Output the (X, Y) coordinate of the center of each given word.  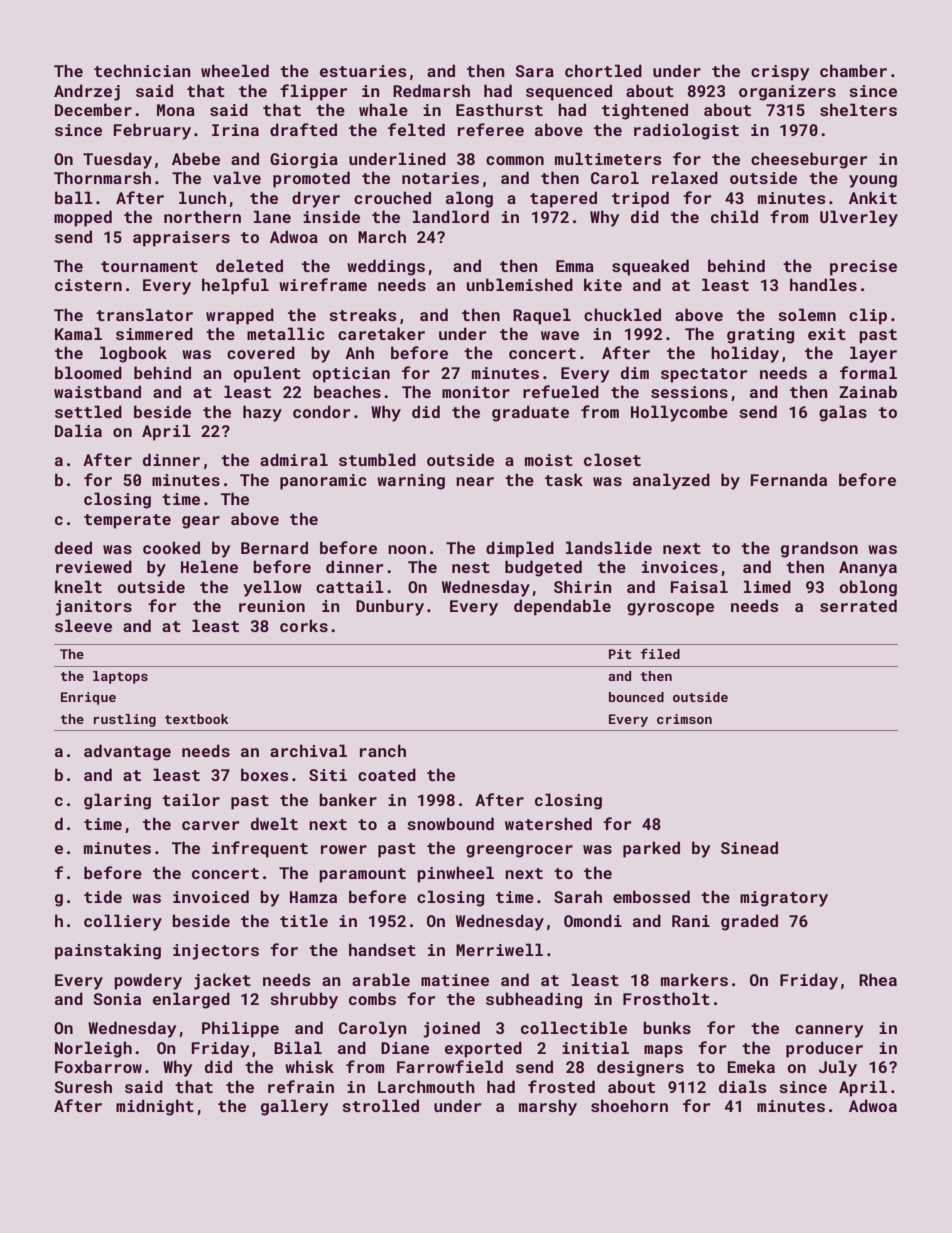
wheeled (235, 70)
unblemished (520, 284)
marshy (548, 1107)
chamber (853, 70)
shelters (858, 109)
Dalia (78, 430)
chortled (603, 70)
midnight (155, 1107)
